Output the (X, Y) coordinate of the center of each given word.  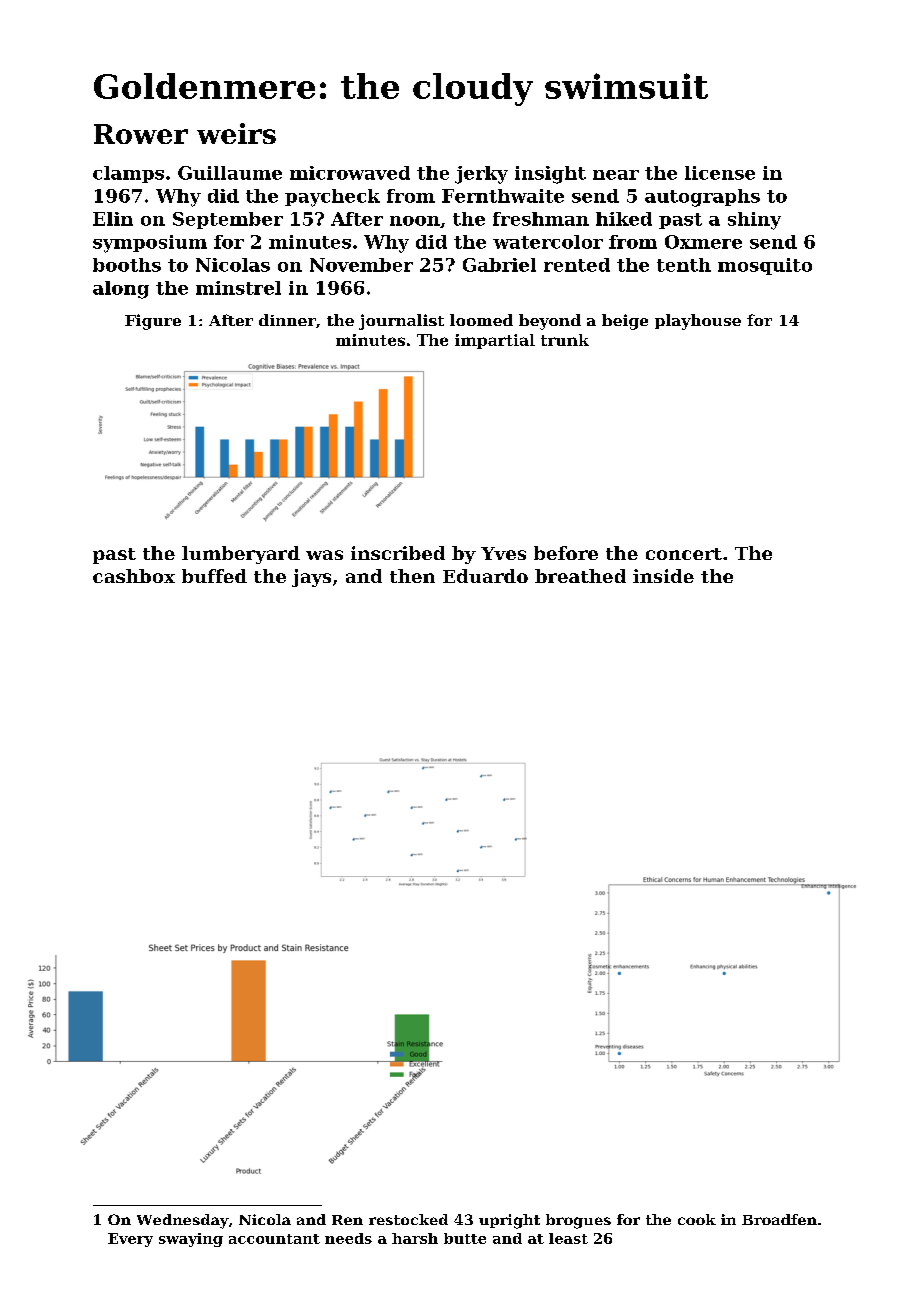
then (412, 576)
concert (684, 554)
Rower (141, 134)
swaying (191, 1240)
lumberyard (241, 555)
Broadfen (779, 1219)
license (720, 173)
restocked (408, 1219)
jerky (481, 175)
